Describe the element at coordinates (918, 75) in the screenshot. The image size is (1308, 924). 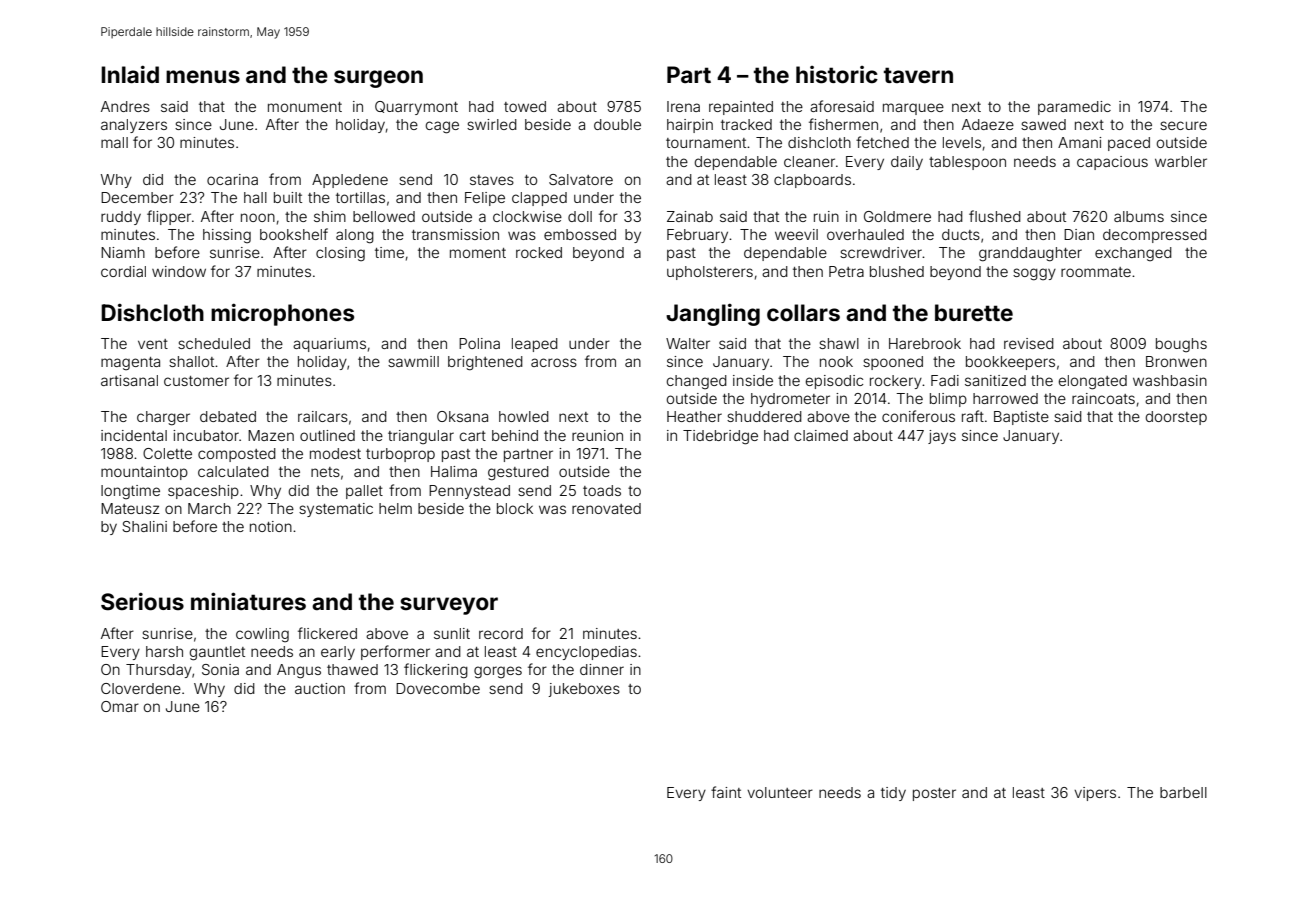
I see `tavern` at that location.
